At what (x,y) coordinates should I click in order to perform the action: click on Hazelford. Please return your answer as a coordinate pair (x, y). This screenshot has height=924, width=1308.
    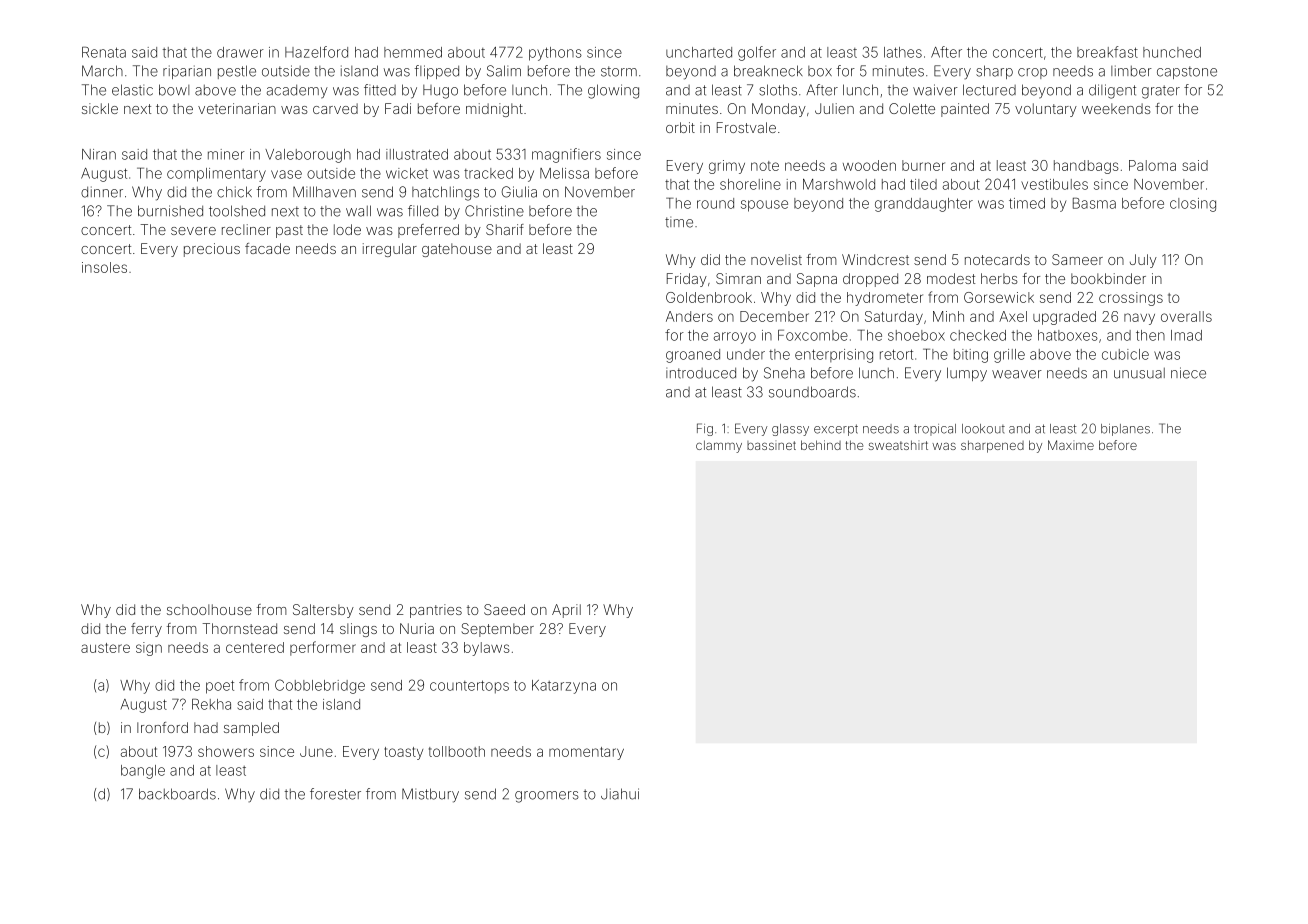
    Looking at the image, I should click on (316, 52).
